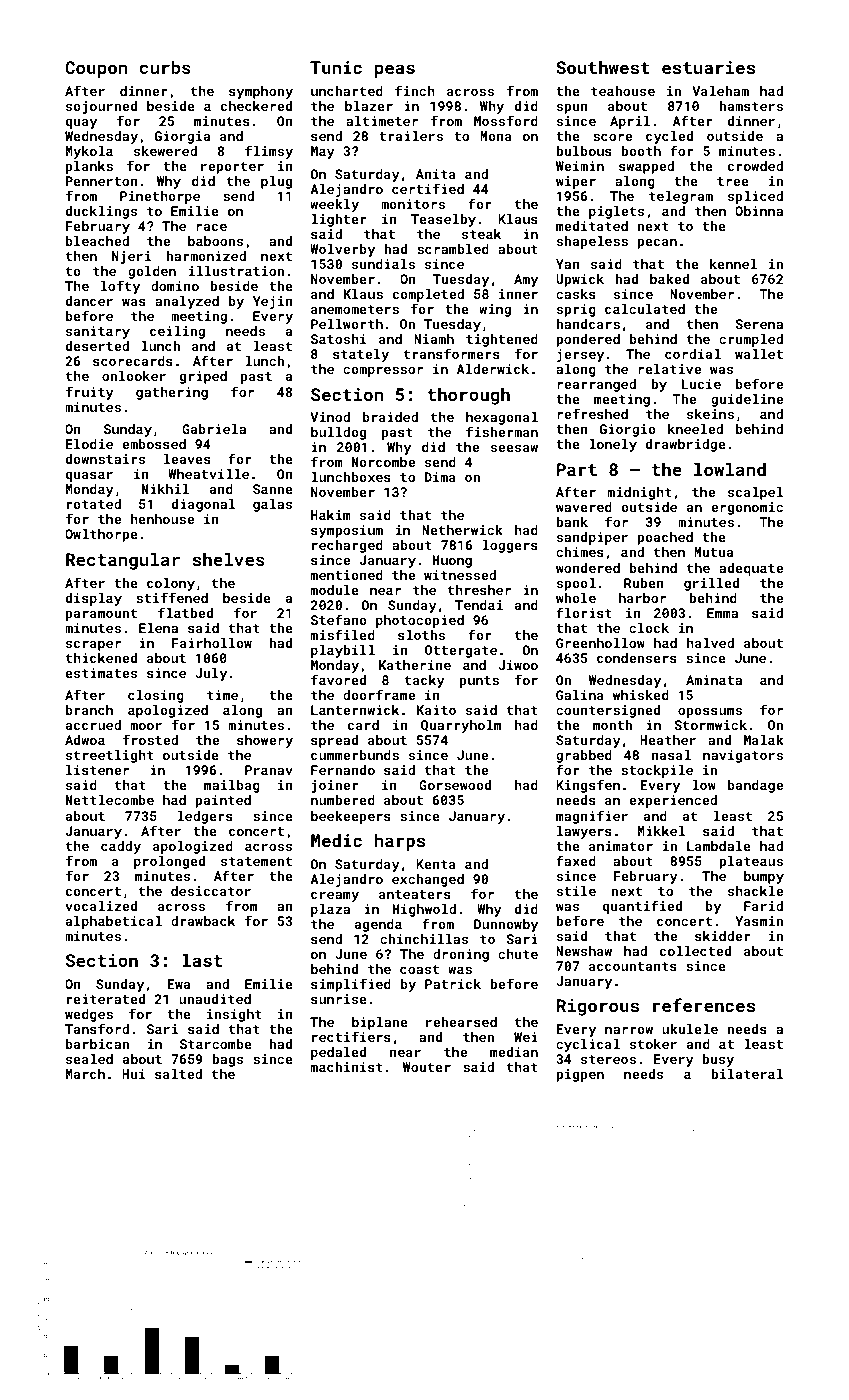 The height and width of the screenshot is (1400, 849). Describe the element at coordinates (588, 786) in the screenshot. I see `Kingsfen` at that location.
